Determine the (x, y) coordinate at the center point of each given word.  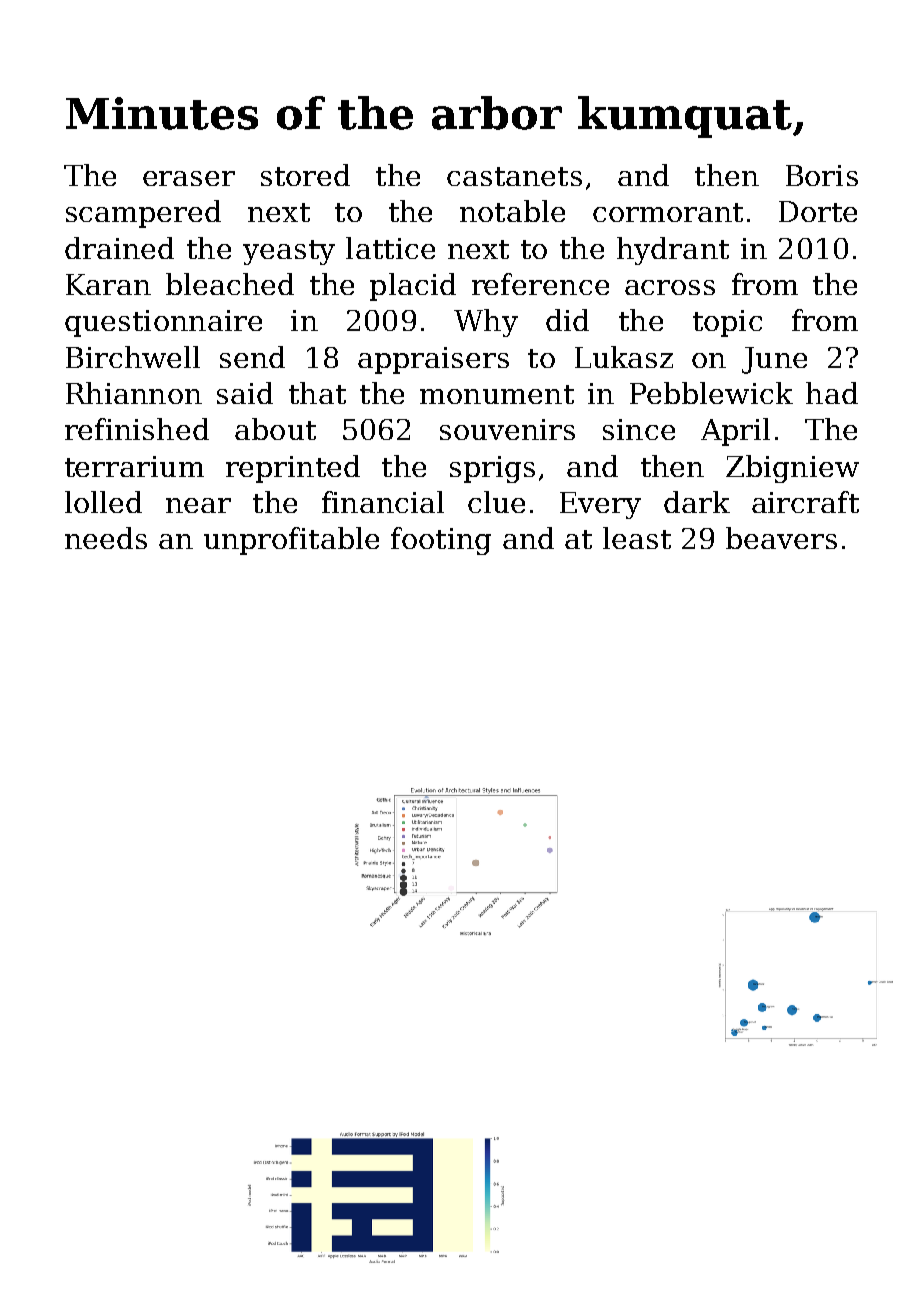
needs (106, 538)
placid (413, 287)
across (670, 287)
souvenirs (507, 429)
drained (119, 248)
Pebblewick (711, 393)
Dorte (818, 211)
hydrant (673, 251)
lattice (390, 248)
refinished (137, 429)
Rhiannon (134, 393)
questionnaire (163, 323)
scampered (143, 214)
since (639, 429)
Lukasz (624, 357)
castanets (514, 176)
